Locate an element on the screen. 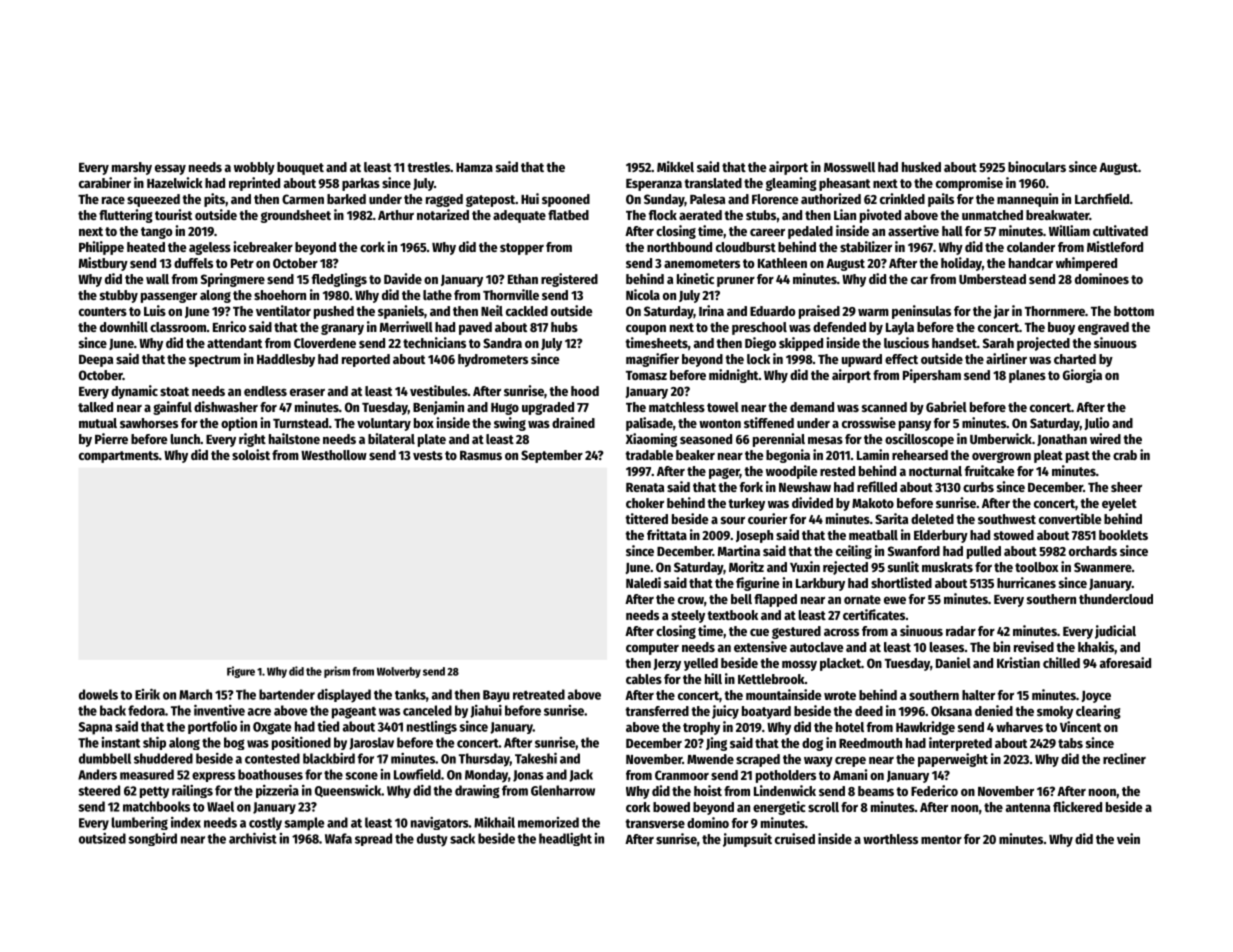  wobbly is located at coordinates (254, 168).
